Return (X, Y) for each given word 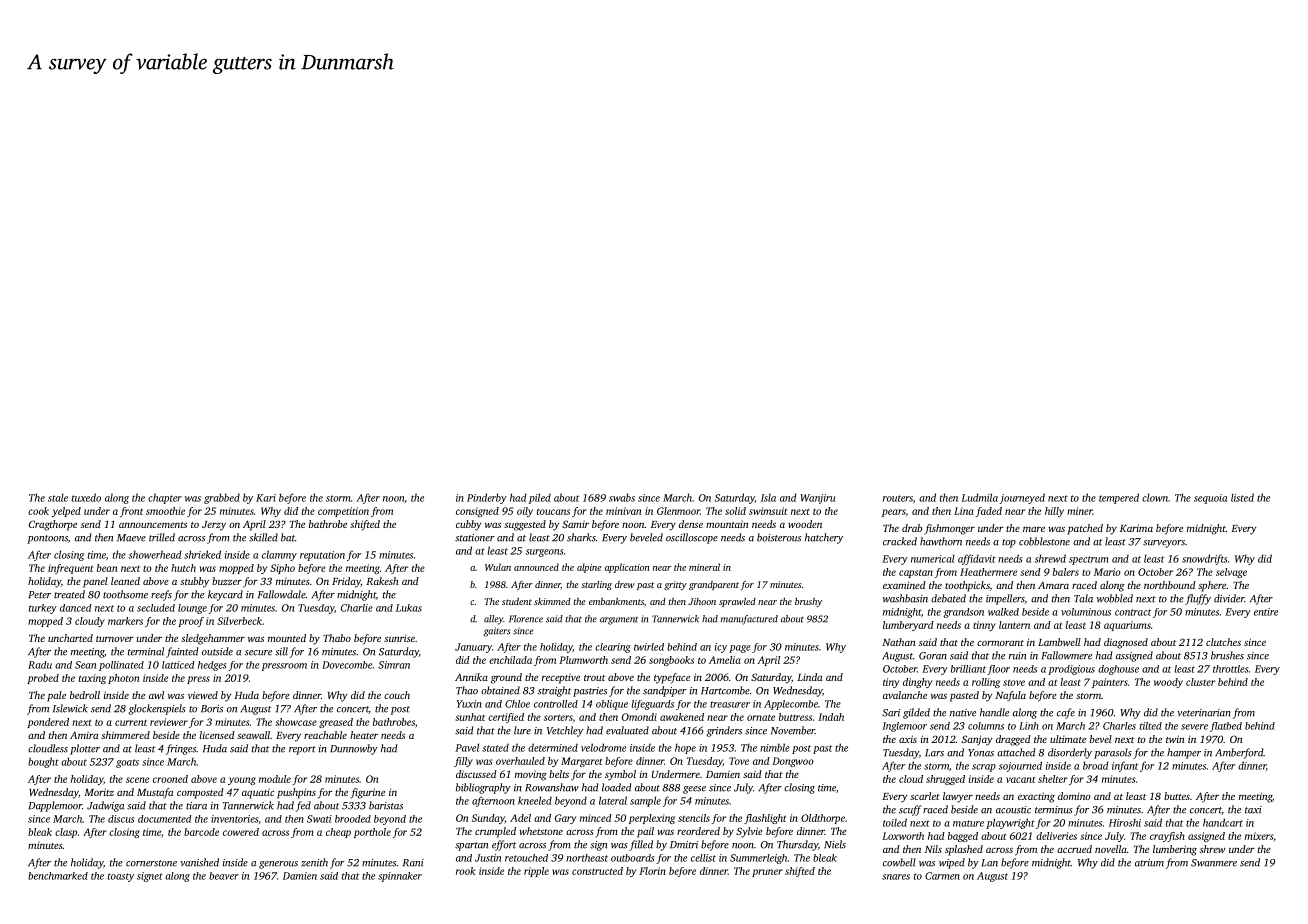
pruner (767, 873)
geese (694, 790)
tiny (891, 683)
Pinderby (487, 498)
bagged (963, 837)
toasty (121, 877)
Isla (768, 497)
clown (1155, 497)
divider (1229, 598)
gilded (916, 713)
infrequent (70, 569)
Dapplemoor (55, 806)
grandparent (714, 585)
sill (281, 651)
